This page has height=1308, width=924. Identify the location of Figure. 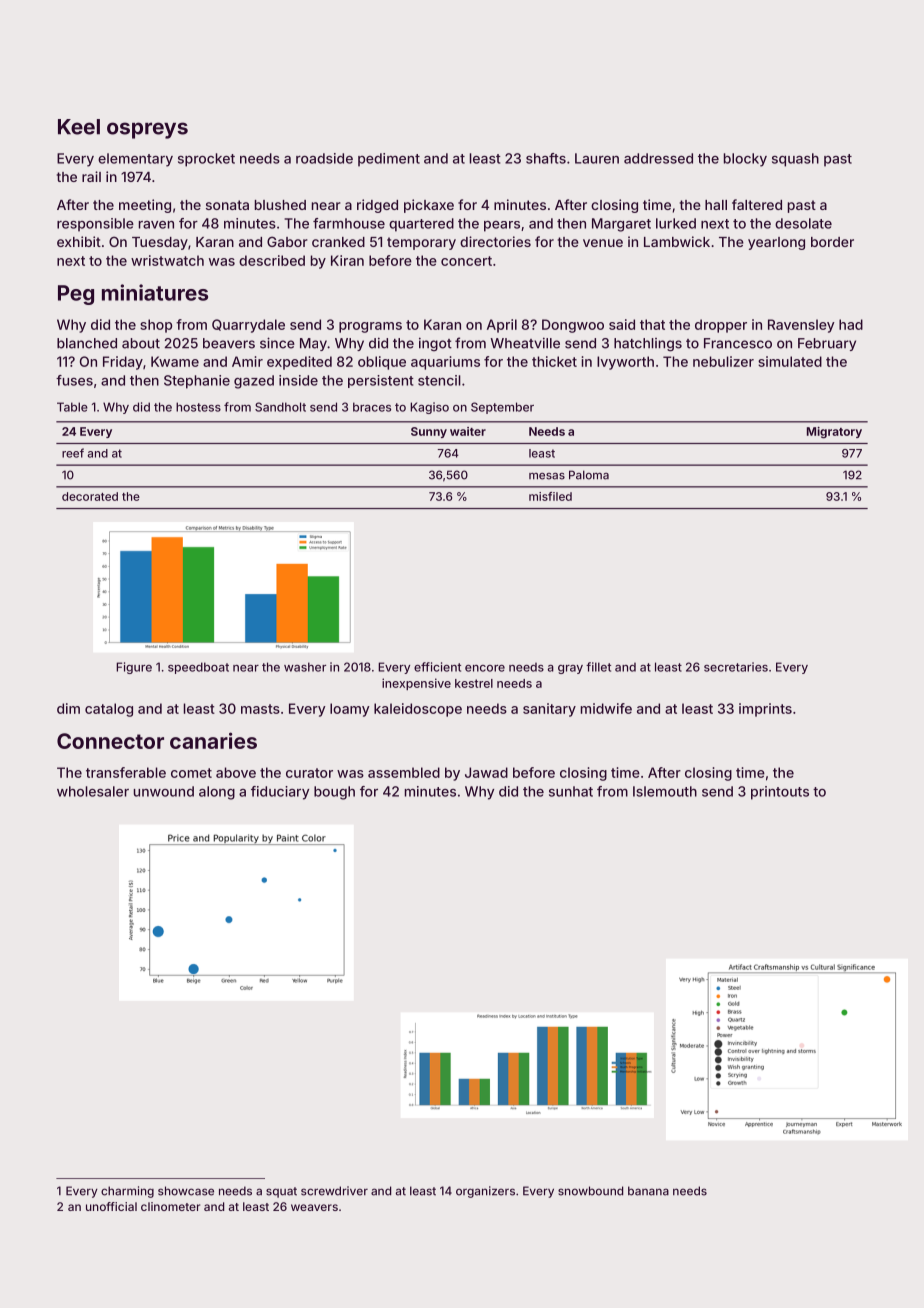
(134, 668).
